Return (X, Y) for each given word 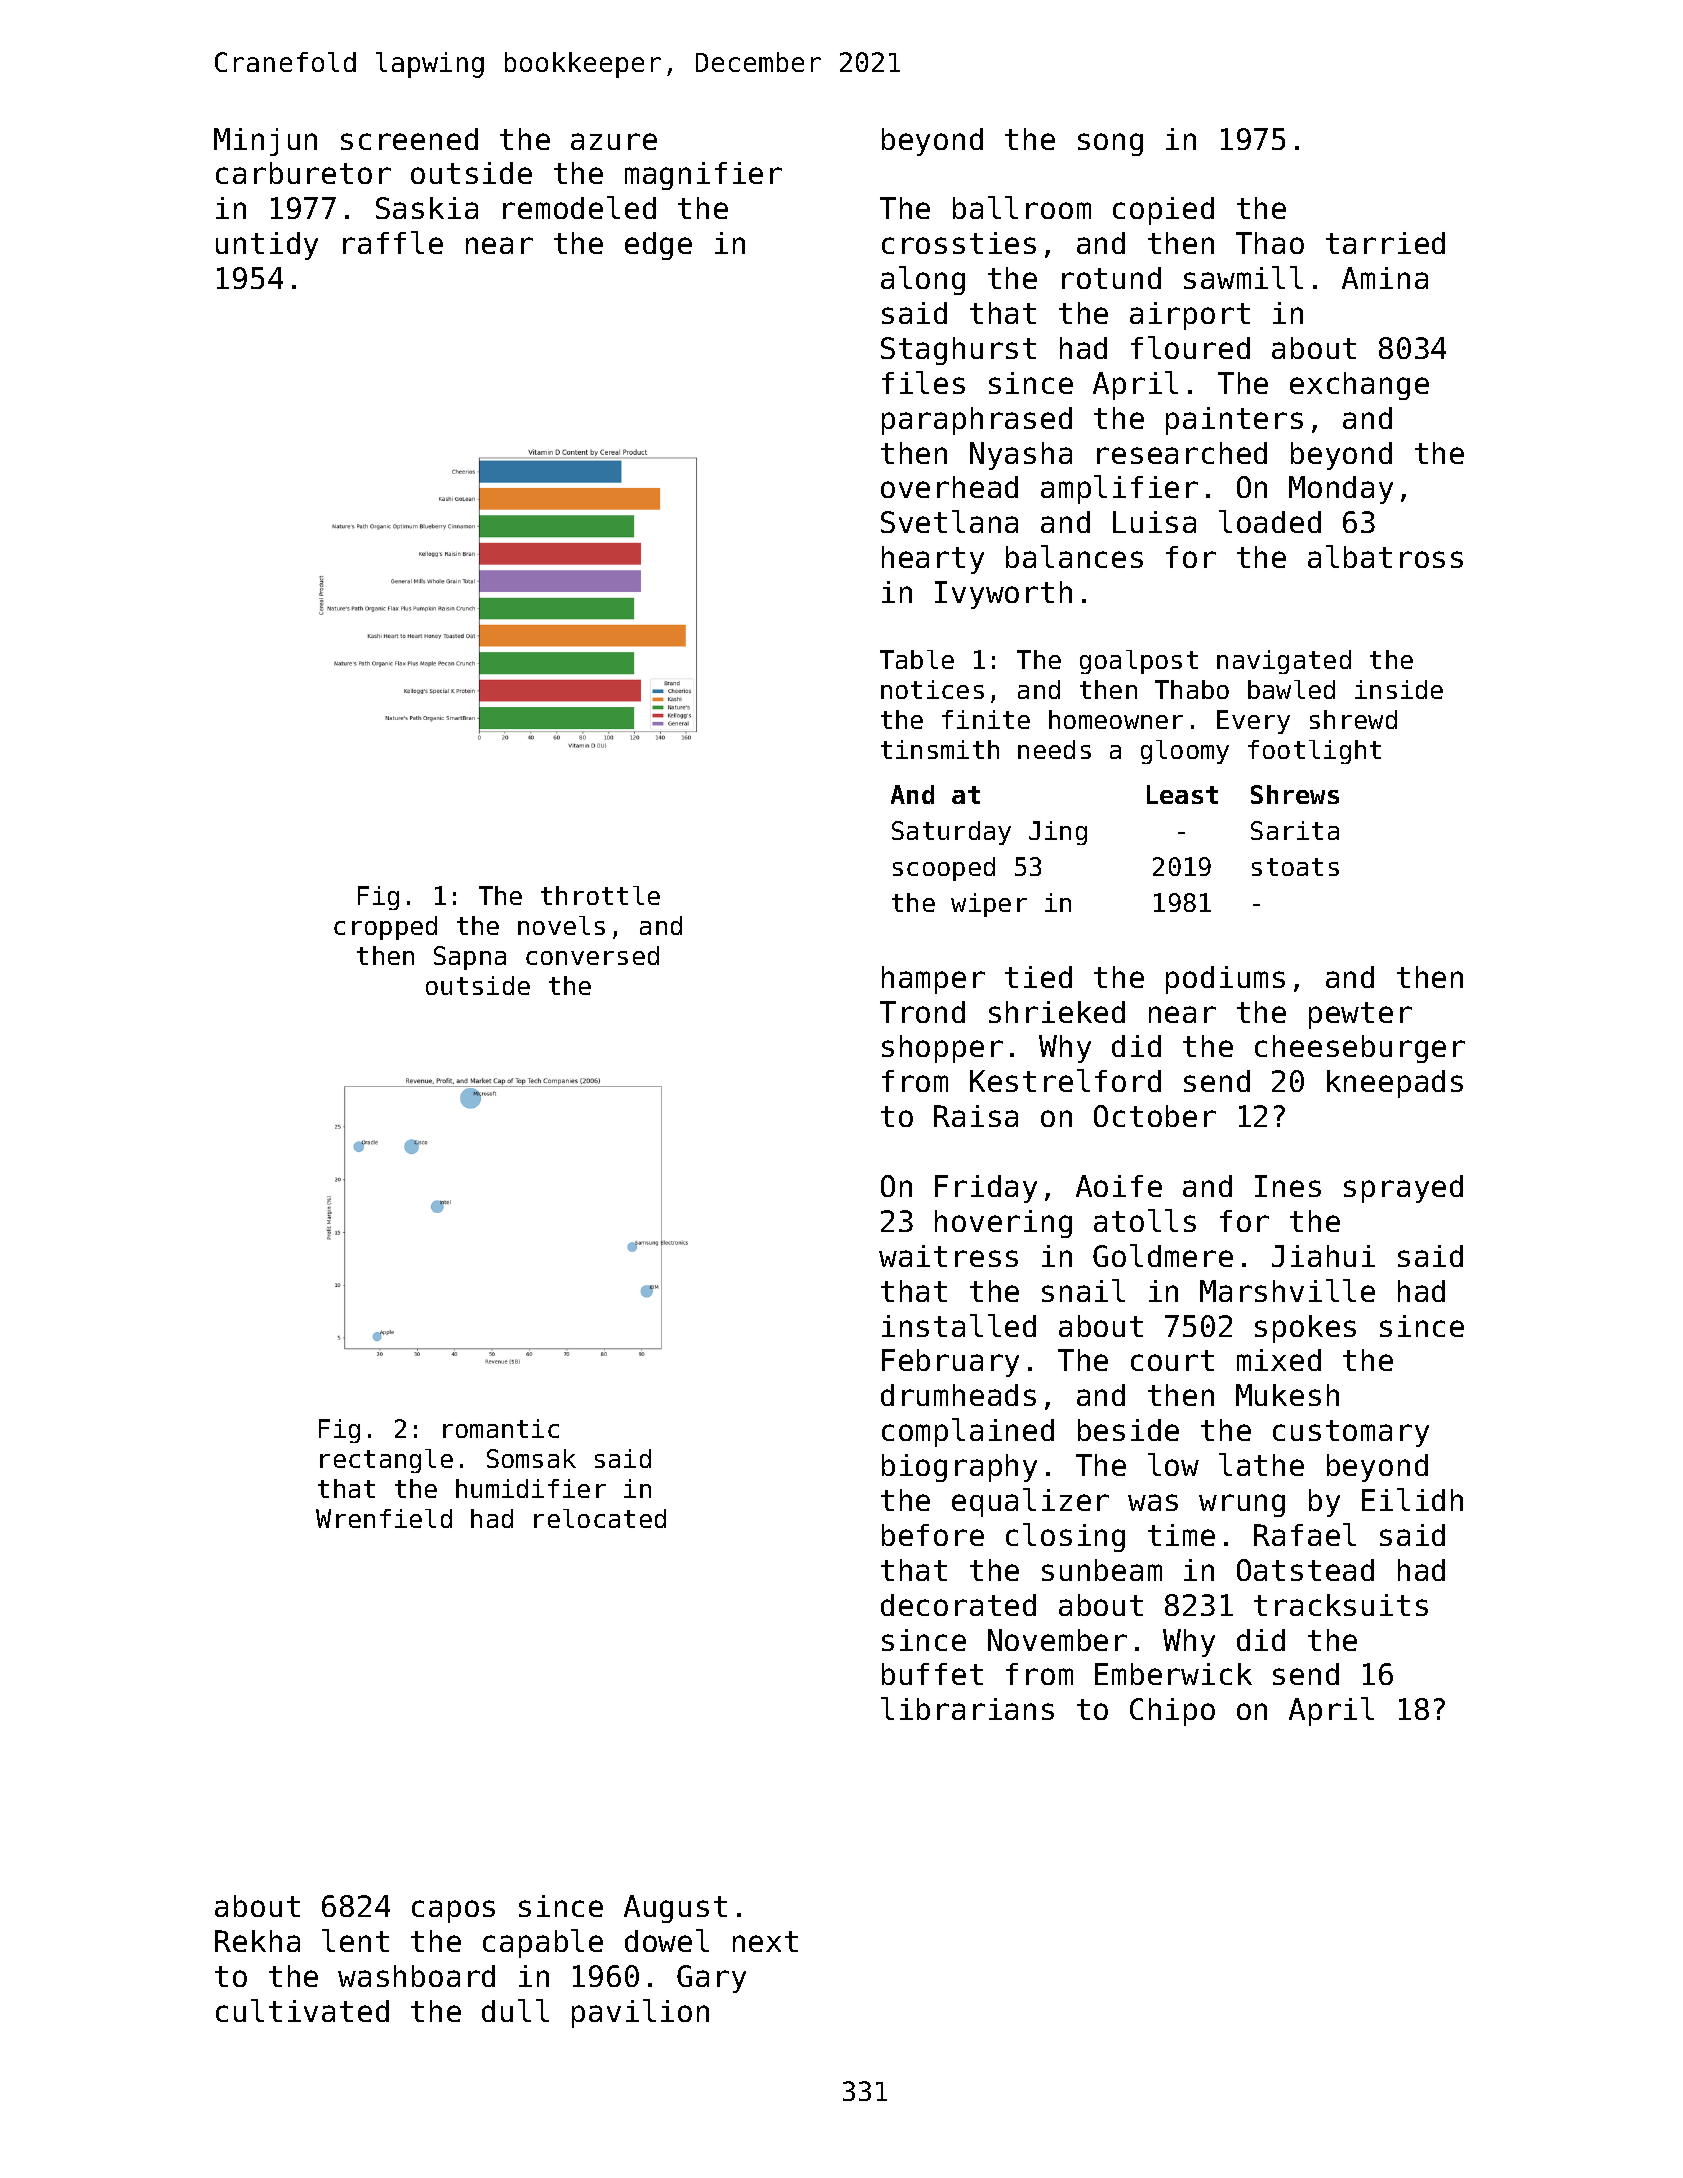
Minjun (265, 142)
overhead (949, 487)
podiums (1225, 980)
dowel (667, 1940)
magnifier (703, 176)
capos (453, 1911)
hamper (933, 980)
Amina (1385, 278)
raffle (393, 242)
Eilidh (1412, 1499)
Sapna (470, 958)
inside (1399, 689)
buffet (932, 1674)
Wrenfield (384, 1518)
